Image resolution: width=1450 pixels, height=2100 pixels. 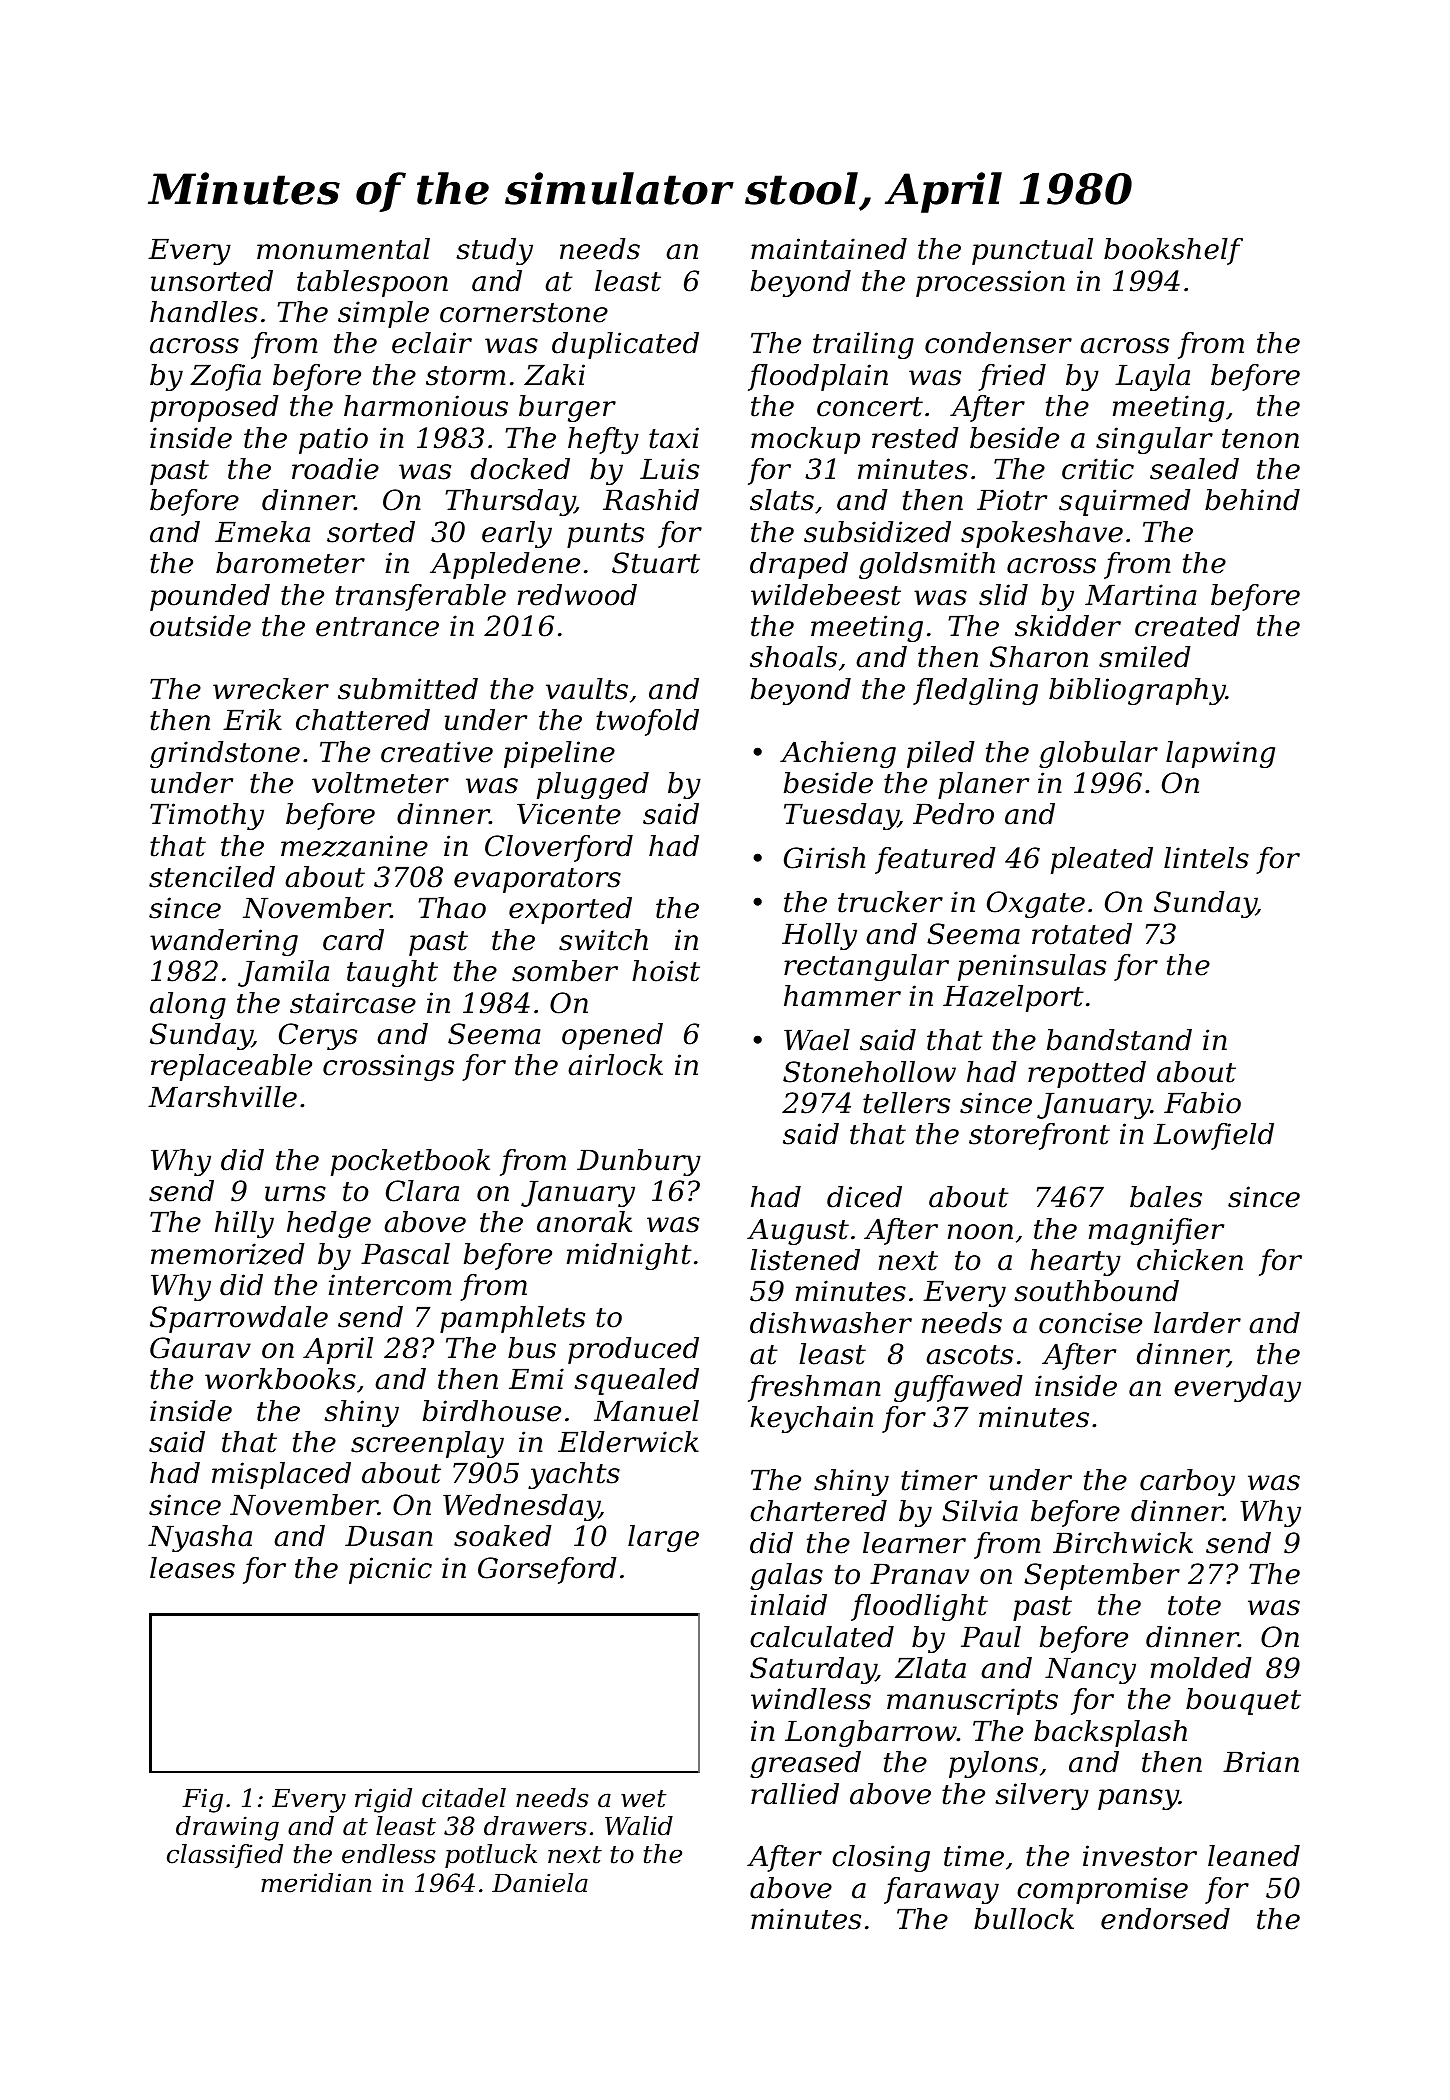 I want to click on bouquet, so click(x=1243, y=1701).
